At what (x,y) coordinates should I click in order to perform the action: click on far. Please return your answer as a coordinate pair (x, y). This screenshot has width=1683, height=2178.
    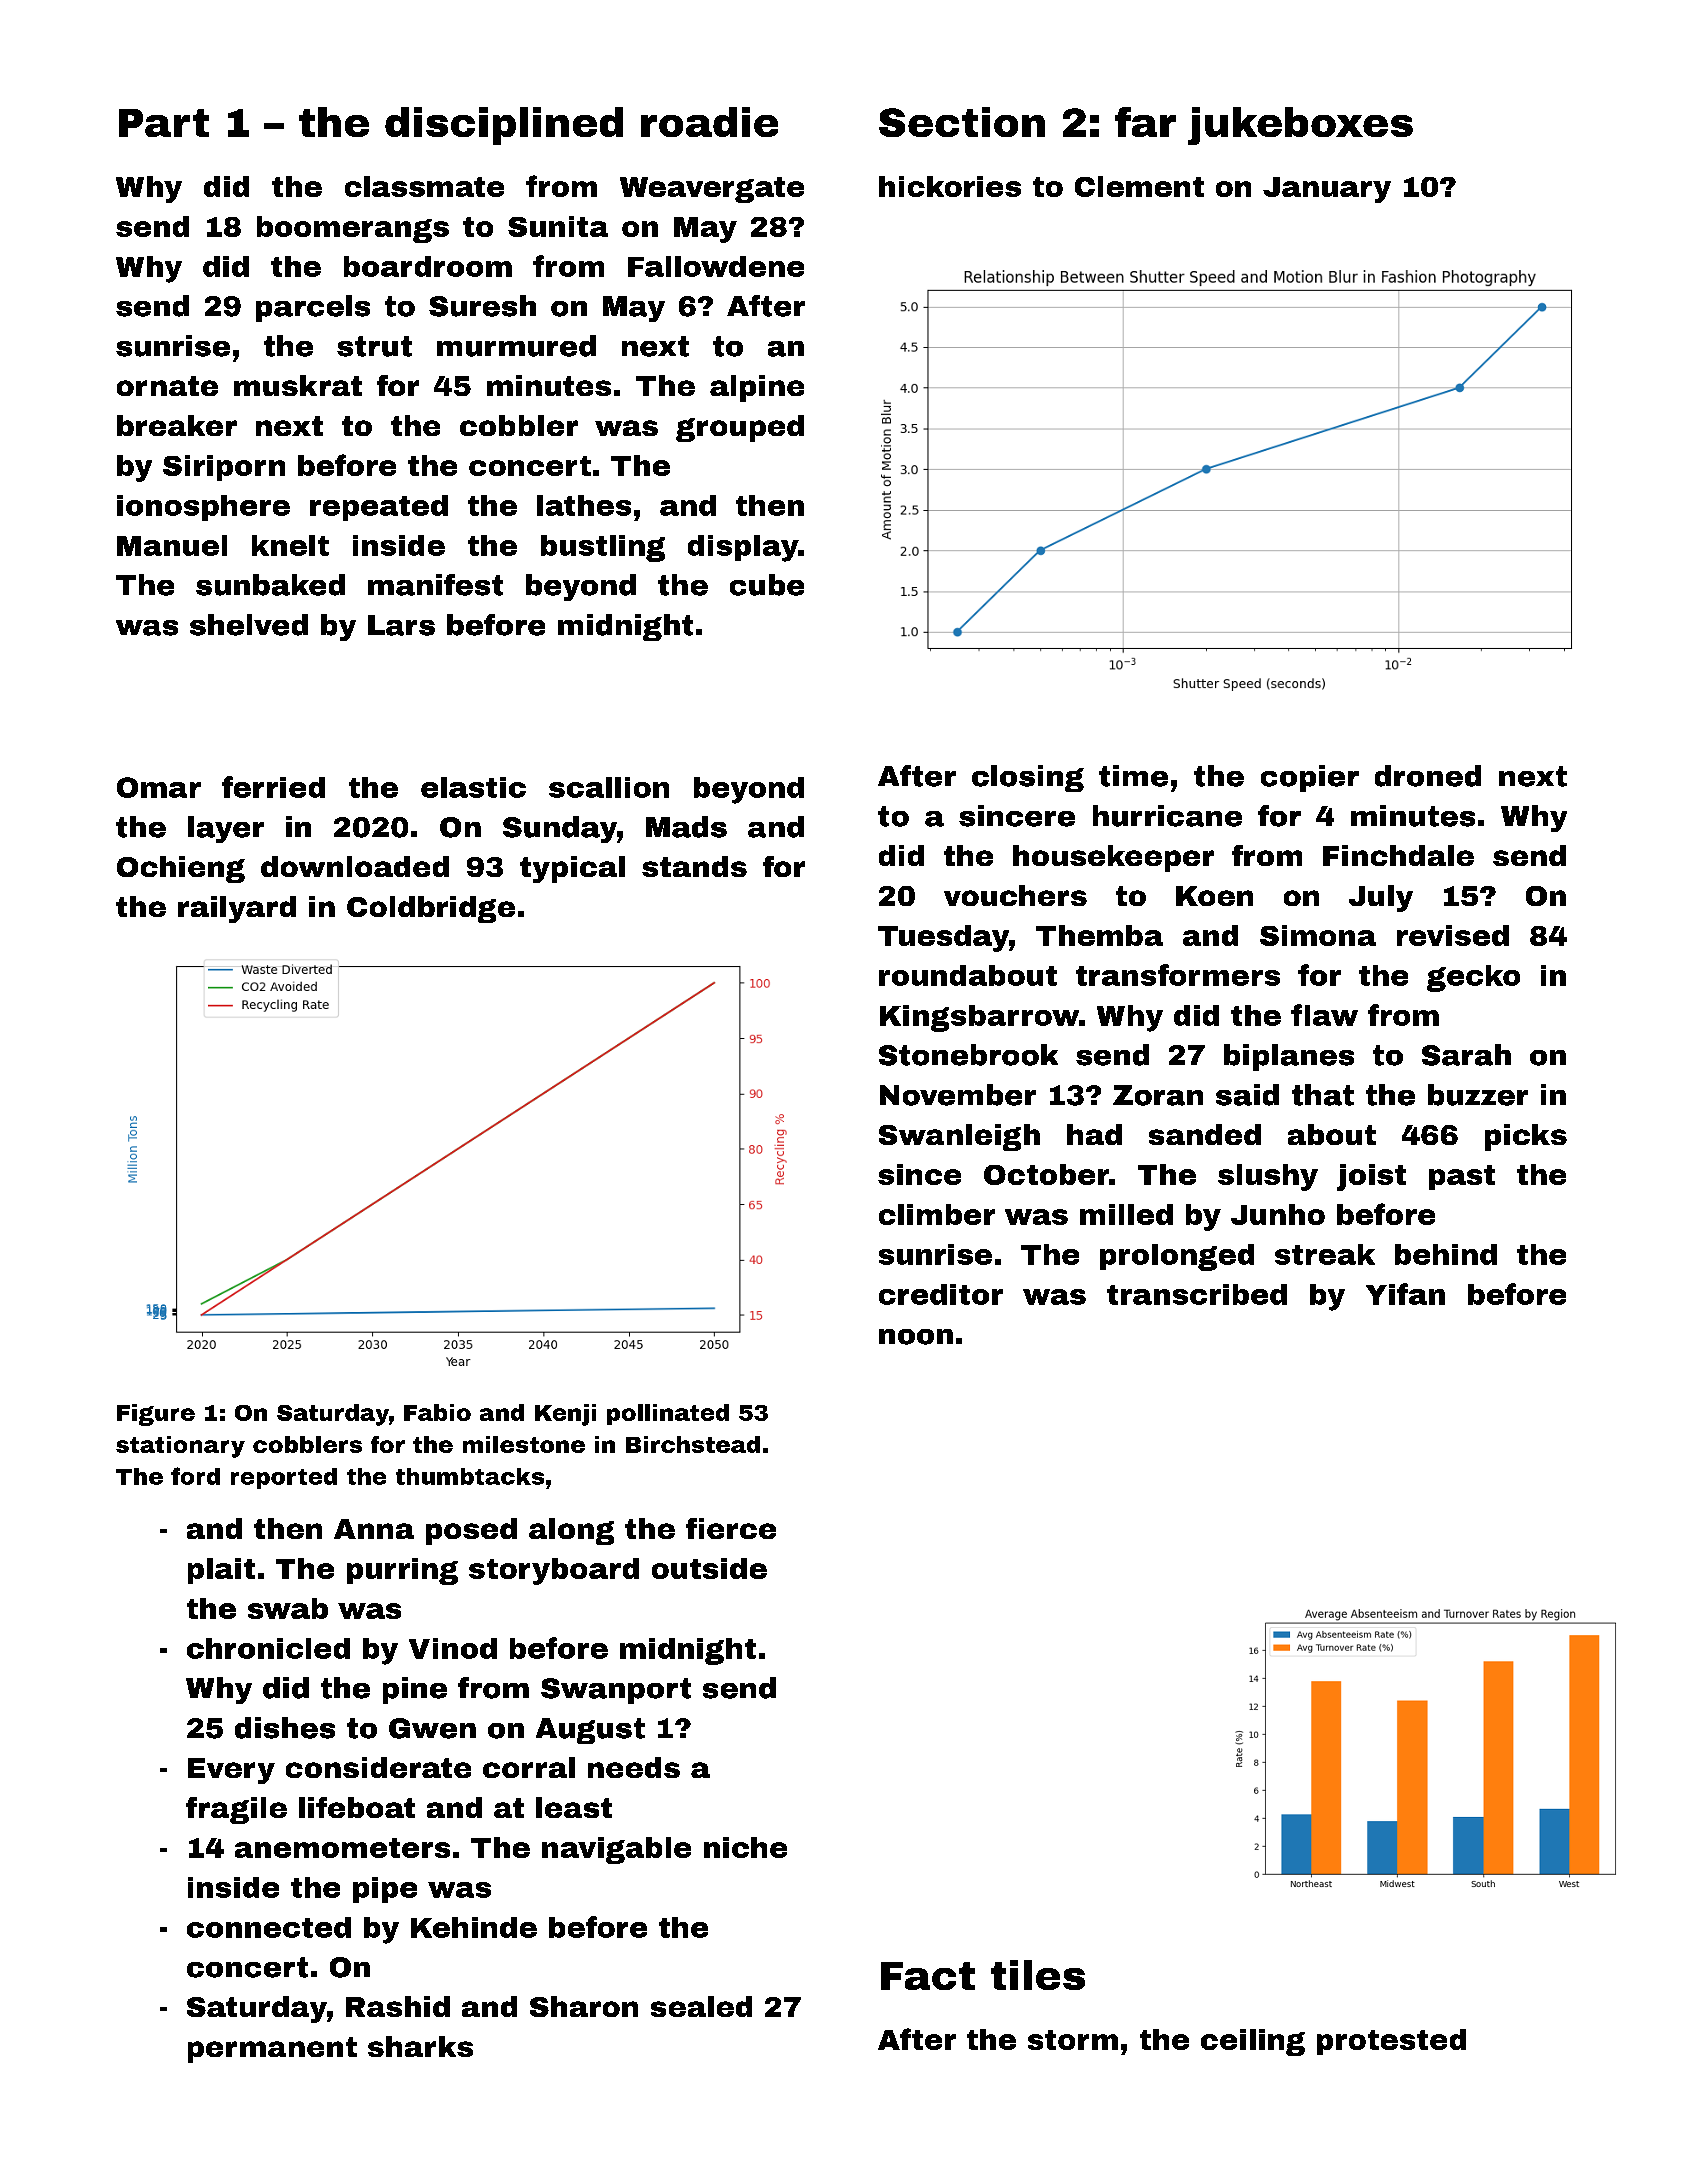
    Looking at the image, I should click on (1145, 122).
